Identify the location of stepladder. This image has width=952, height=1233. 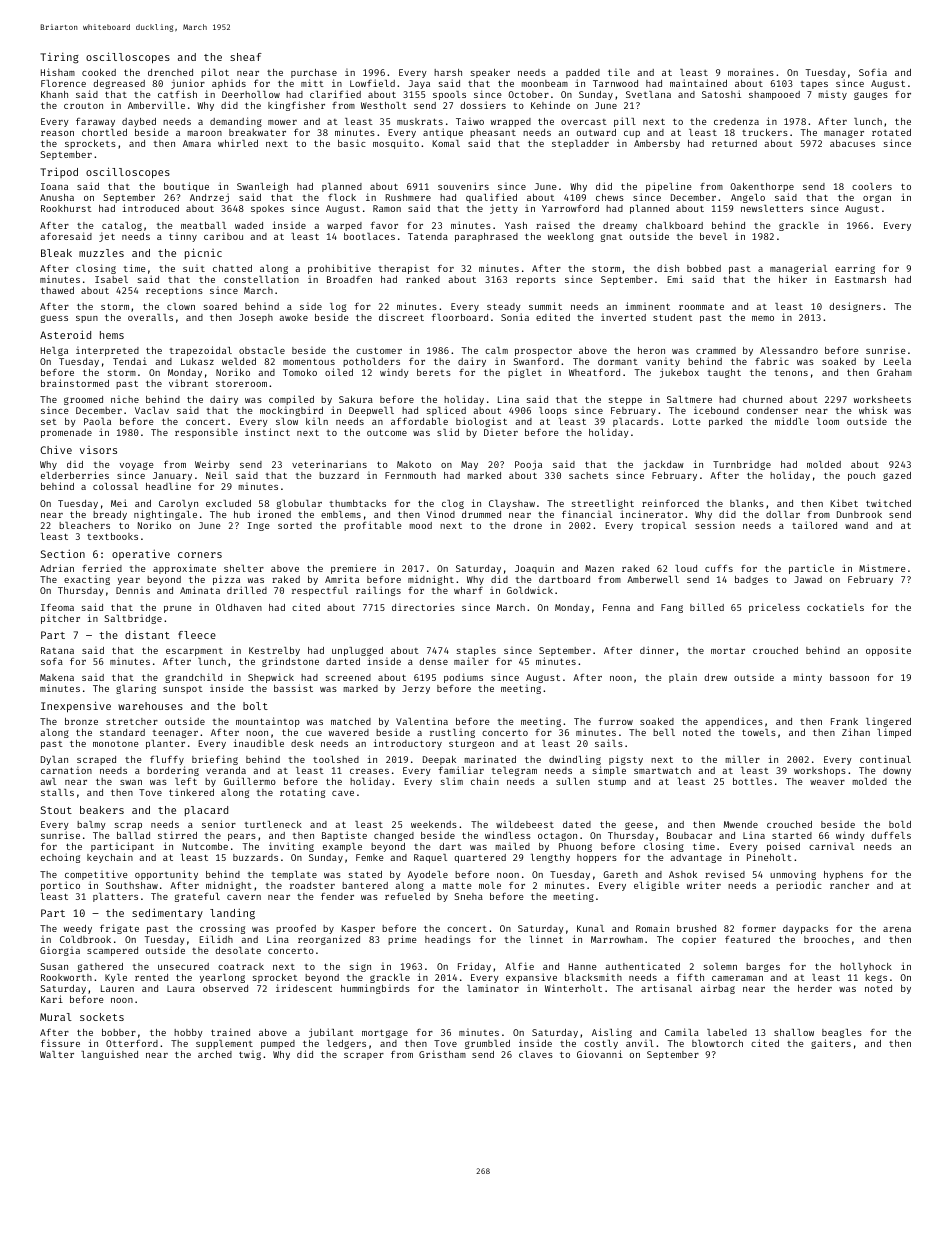
(580, 144).
